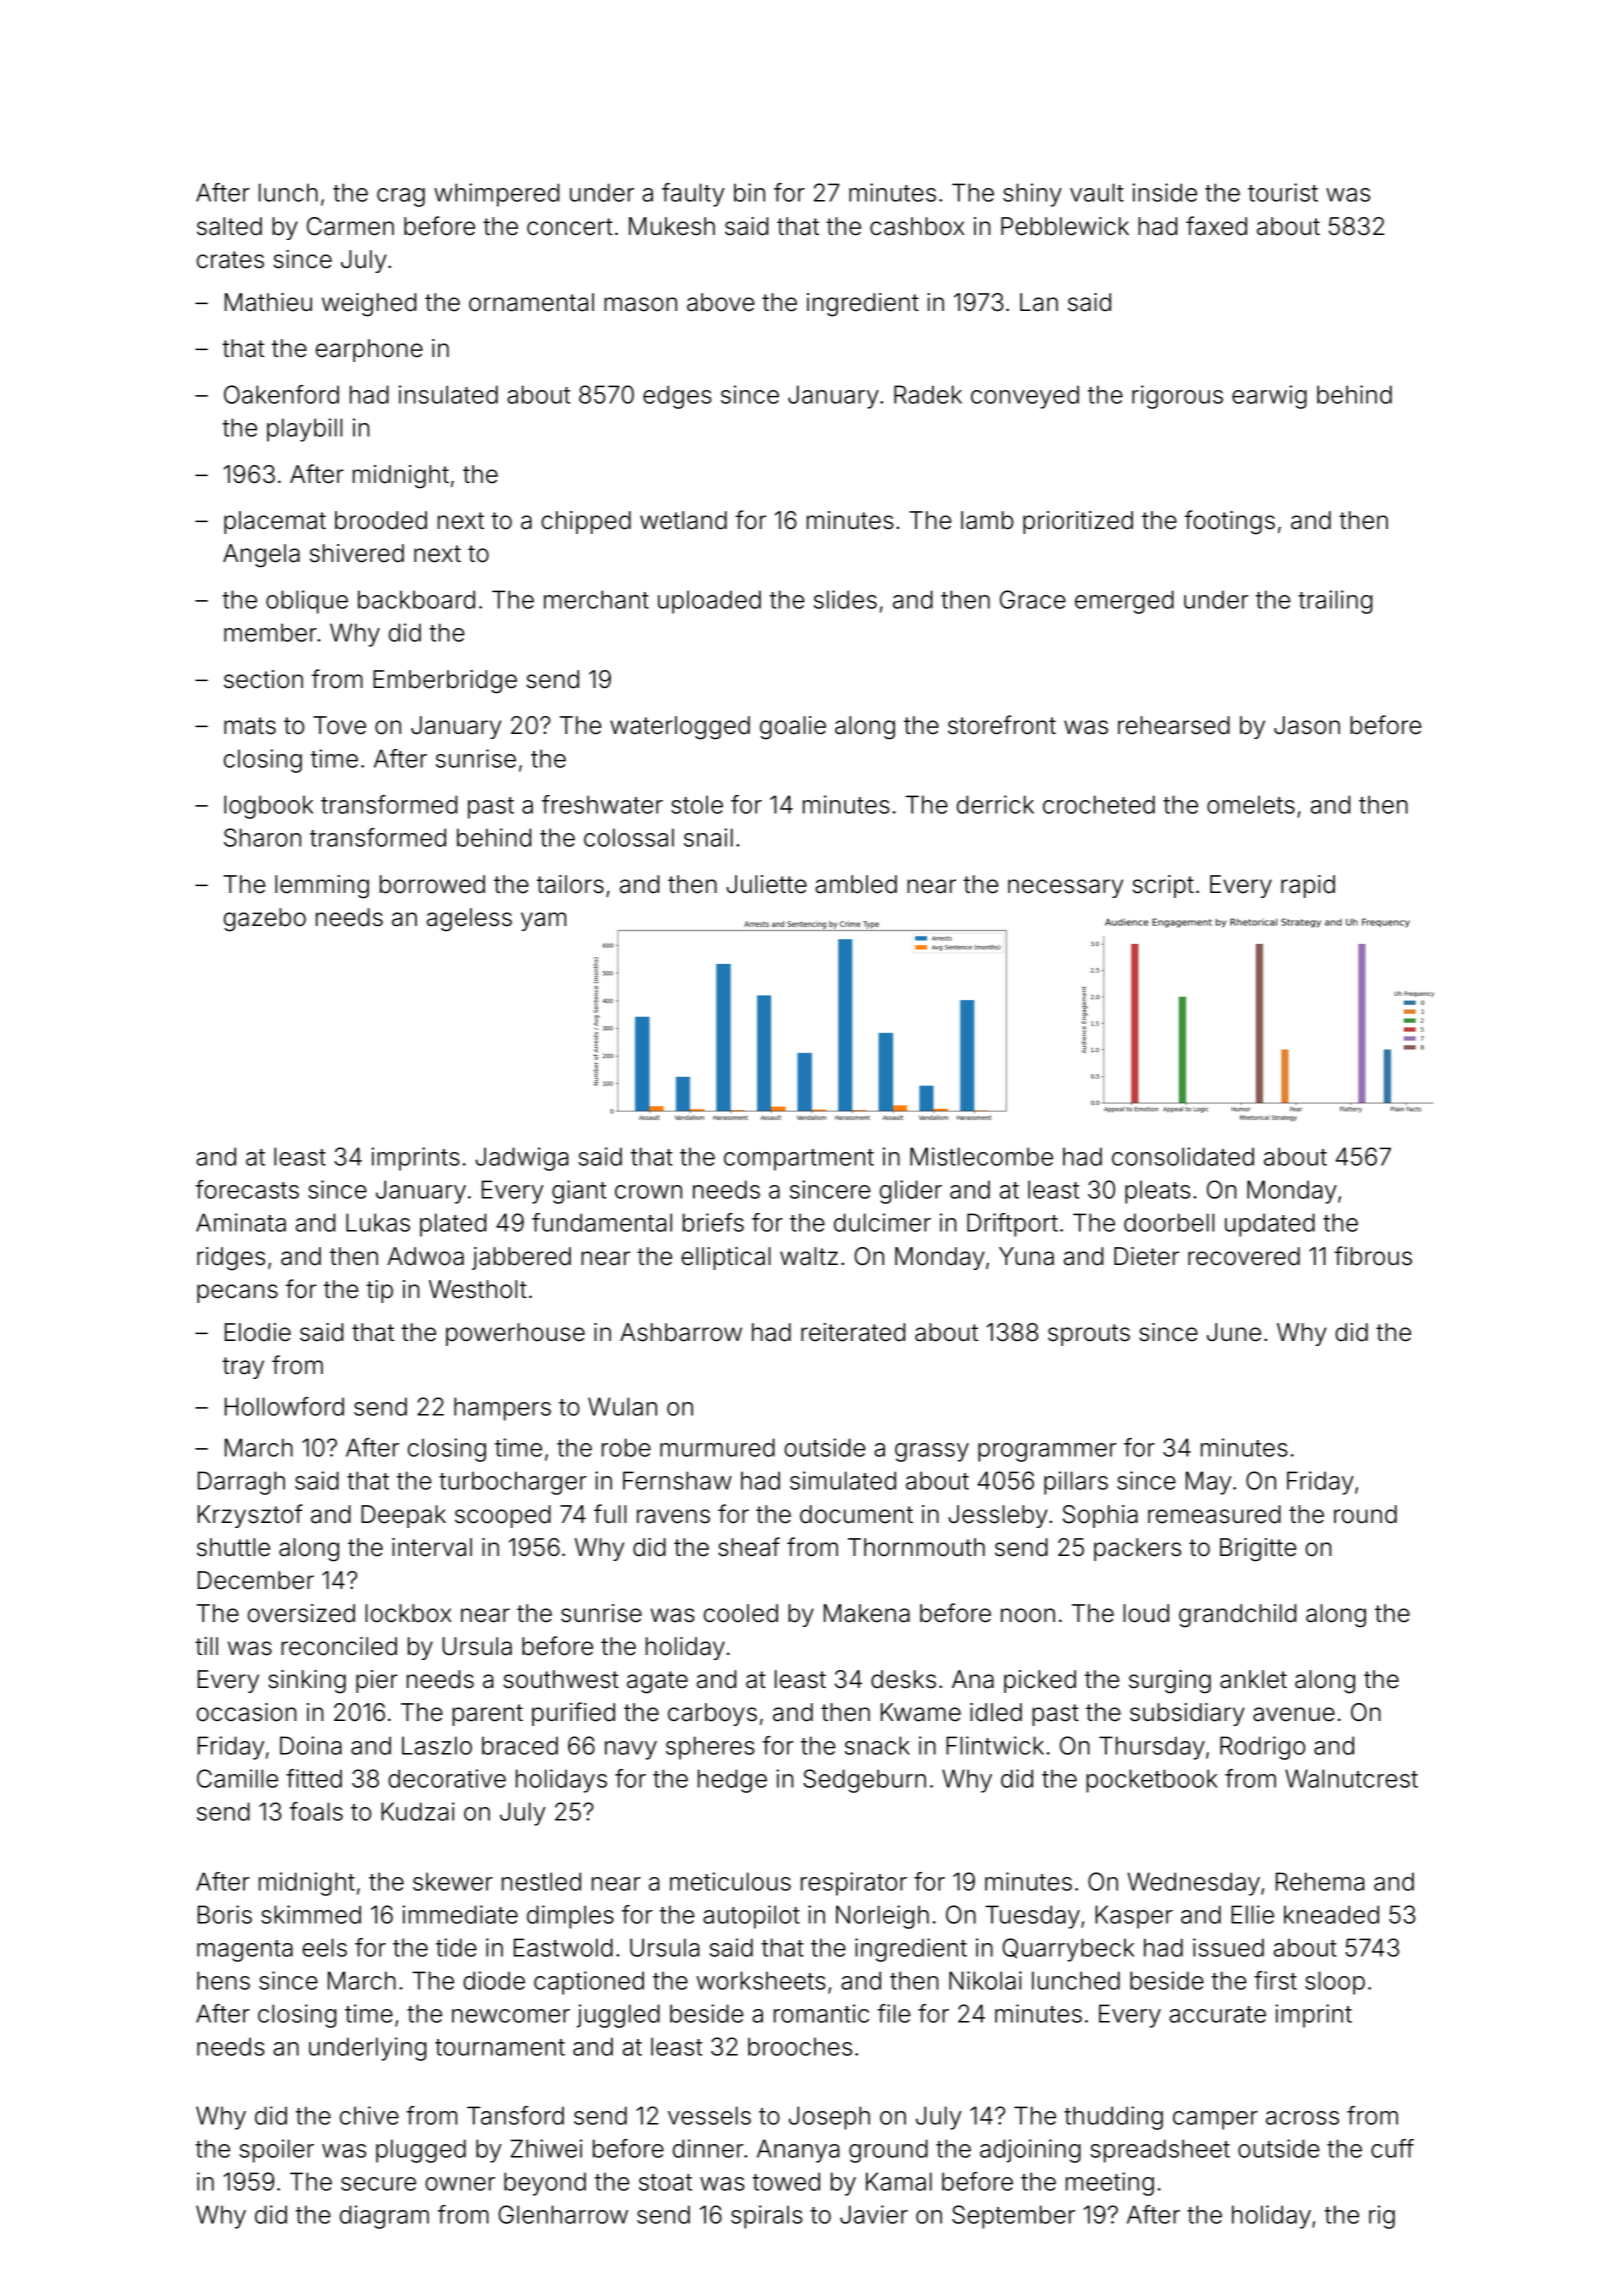  I want to click on above, so click(720, 302).
